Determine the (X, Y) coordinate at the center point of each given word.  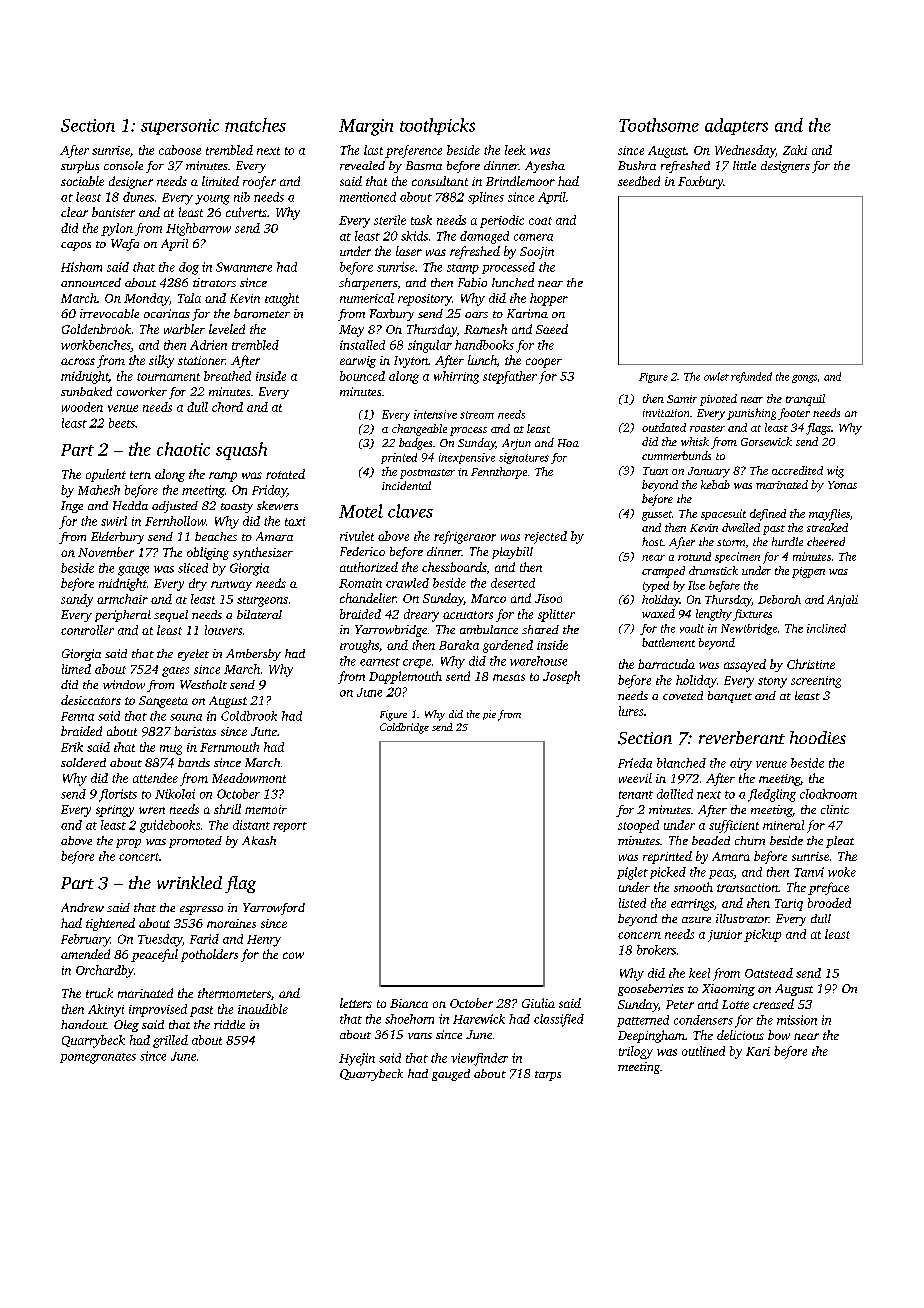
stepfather (510, 377)
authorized (369, 567)
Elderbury (117, 538)
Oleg (126, 1026)
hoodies (818, 737)
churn (750, 840)
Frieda (635, 763)
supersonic (180, 127)
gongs (804, 379)
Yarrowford (274, 909)
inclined (826, 628)
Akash (259, 840)
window (124, 684)
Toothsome (659, 125)
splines (486, 198)
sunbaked (86, 391)
